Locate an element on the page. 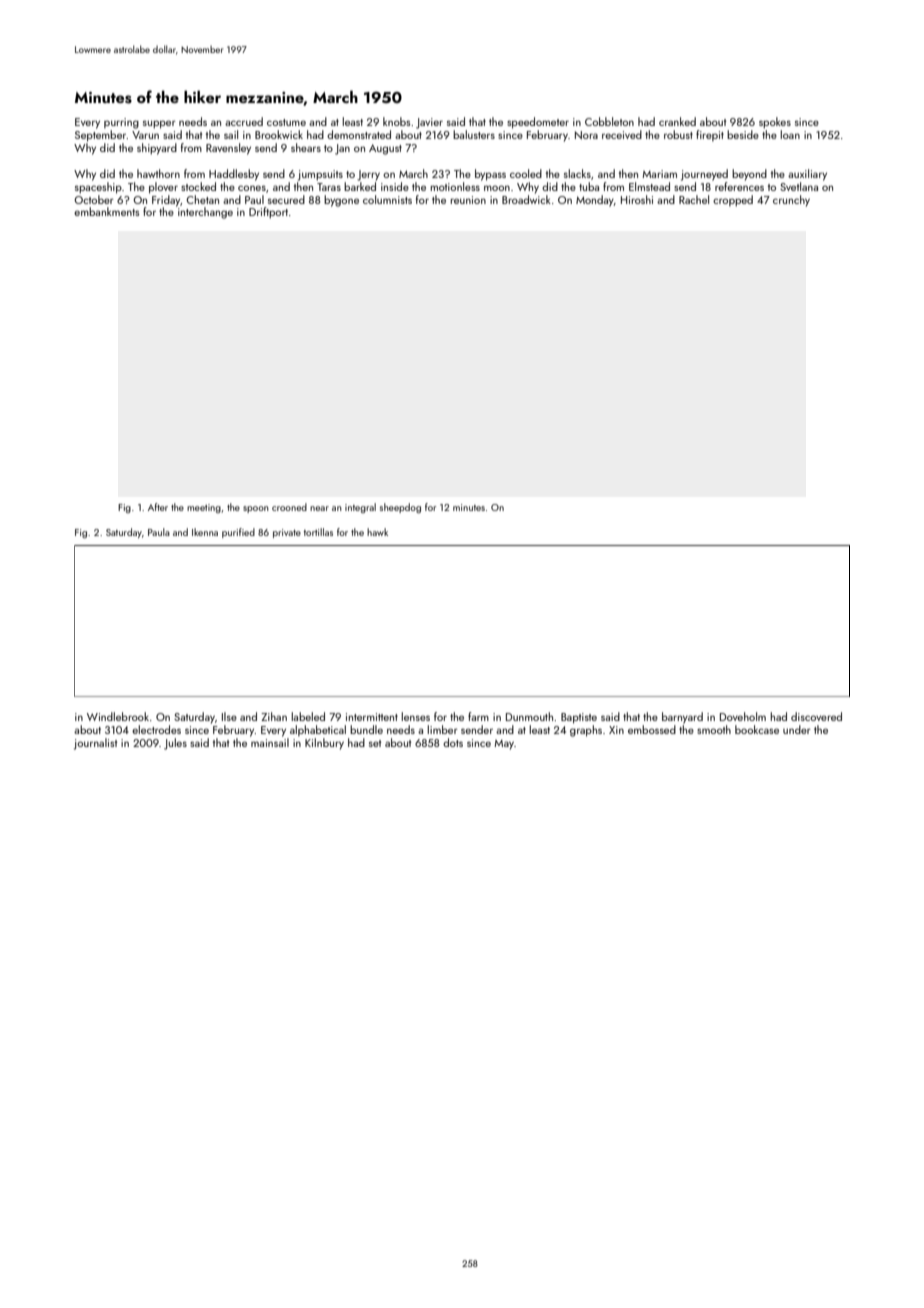 This image has height=1308, width=924. Windlebrook is located at coordinates (118, 716).
